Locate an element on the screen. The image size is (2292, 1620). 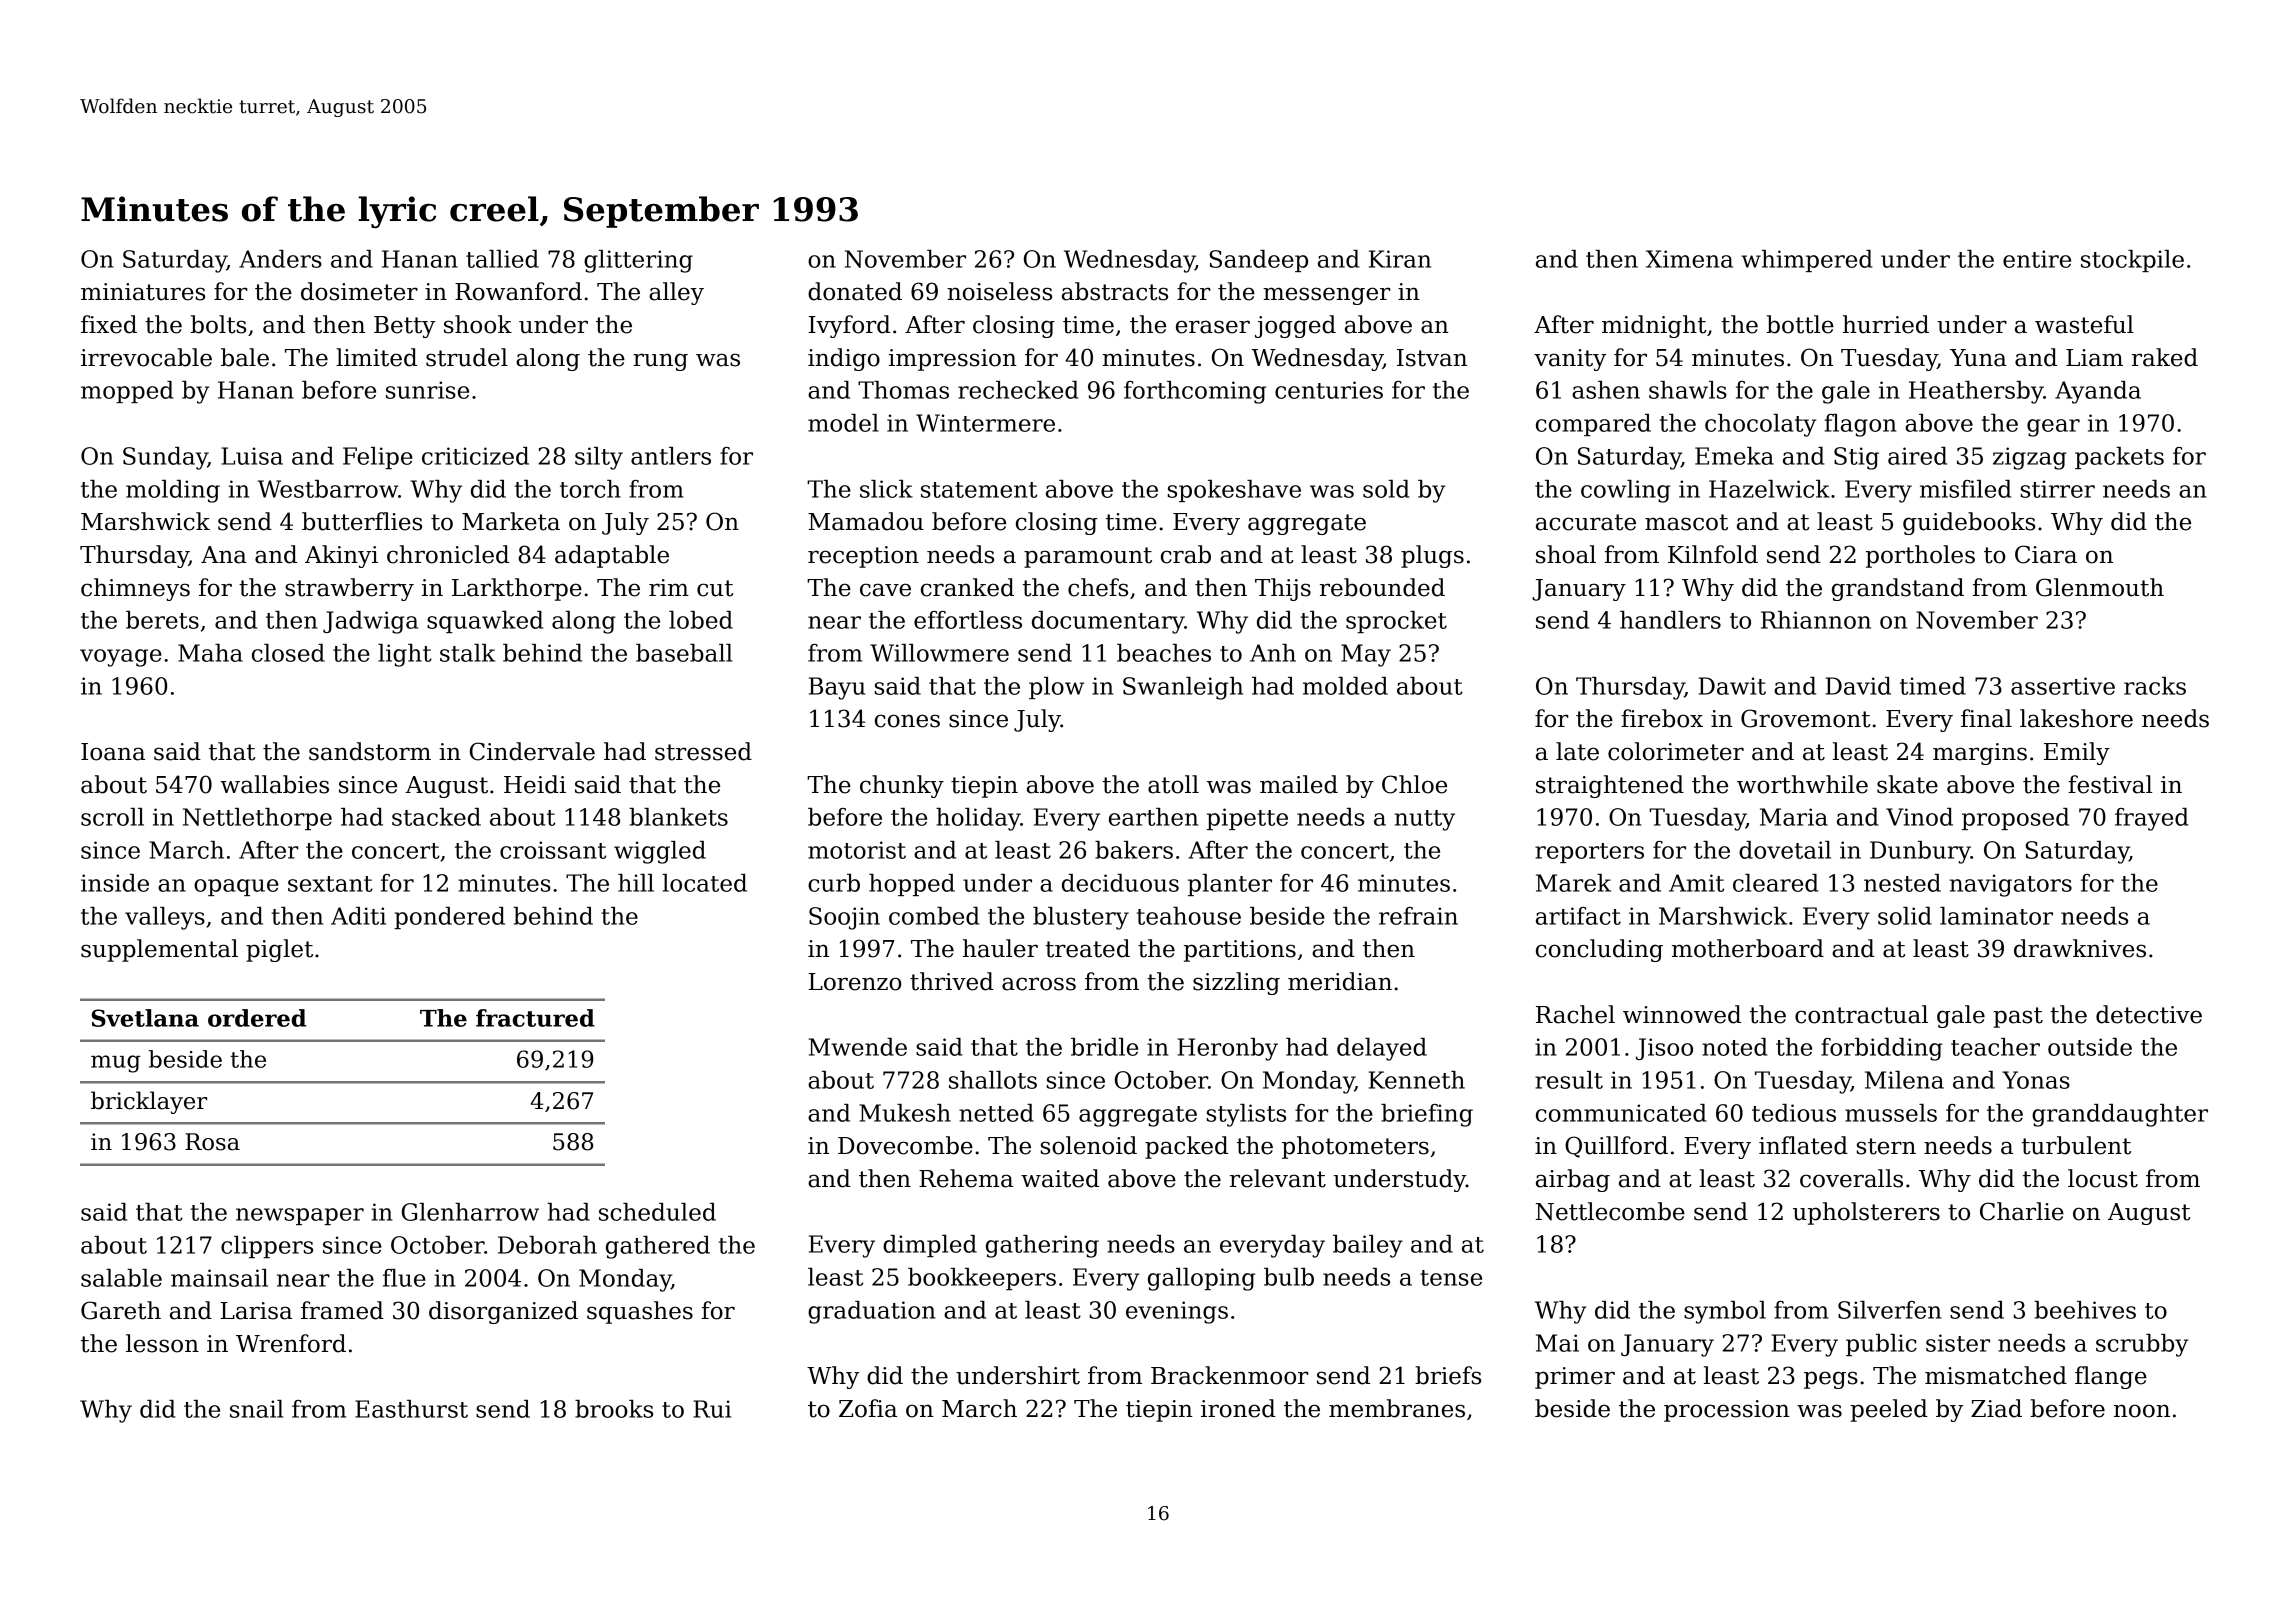
criticized is located at coordinates (475, 456).
